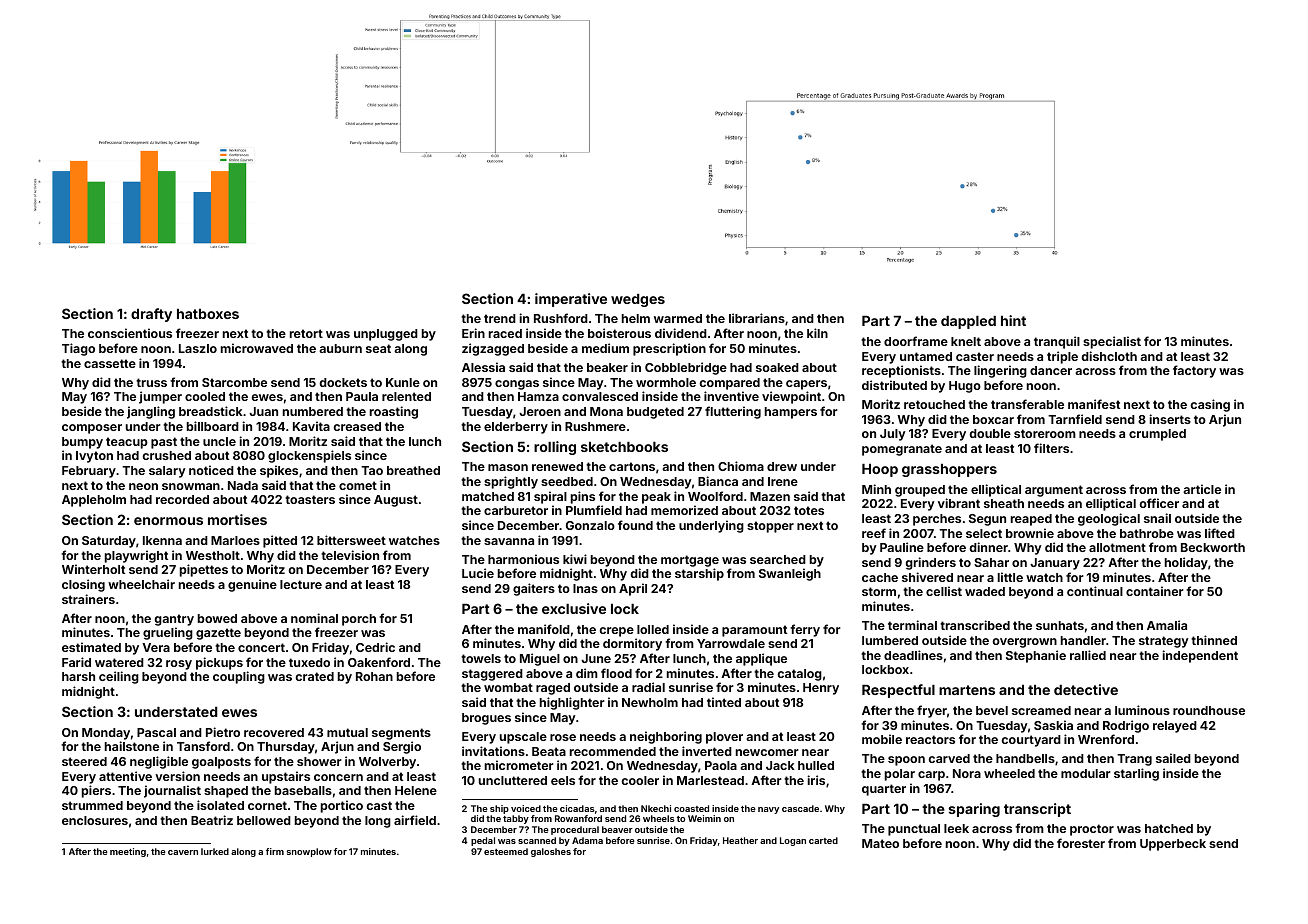 The height and width of the screenshot is (924, 1308). I want to click on dishcloth, so click(1109, 356).
